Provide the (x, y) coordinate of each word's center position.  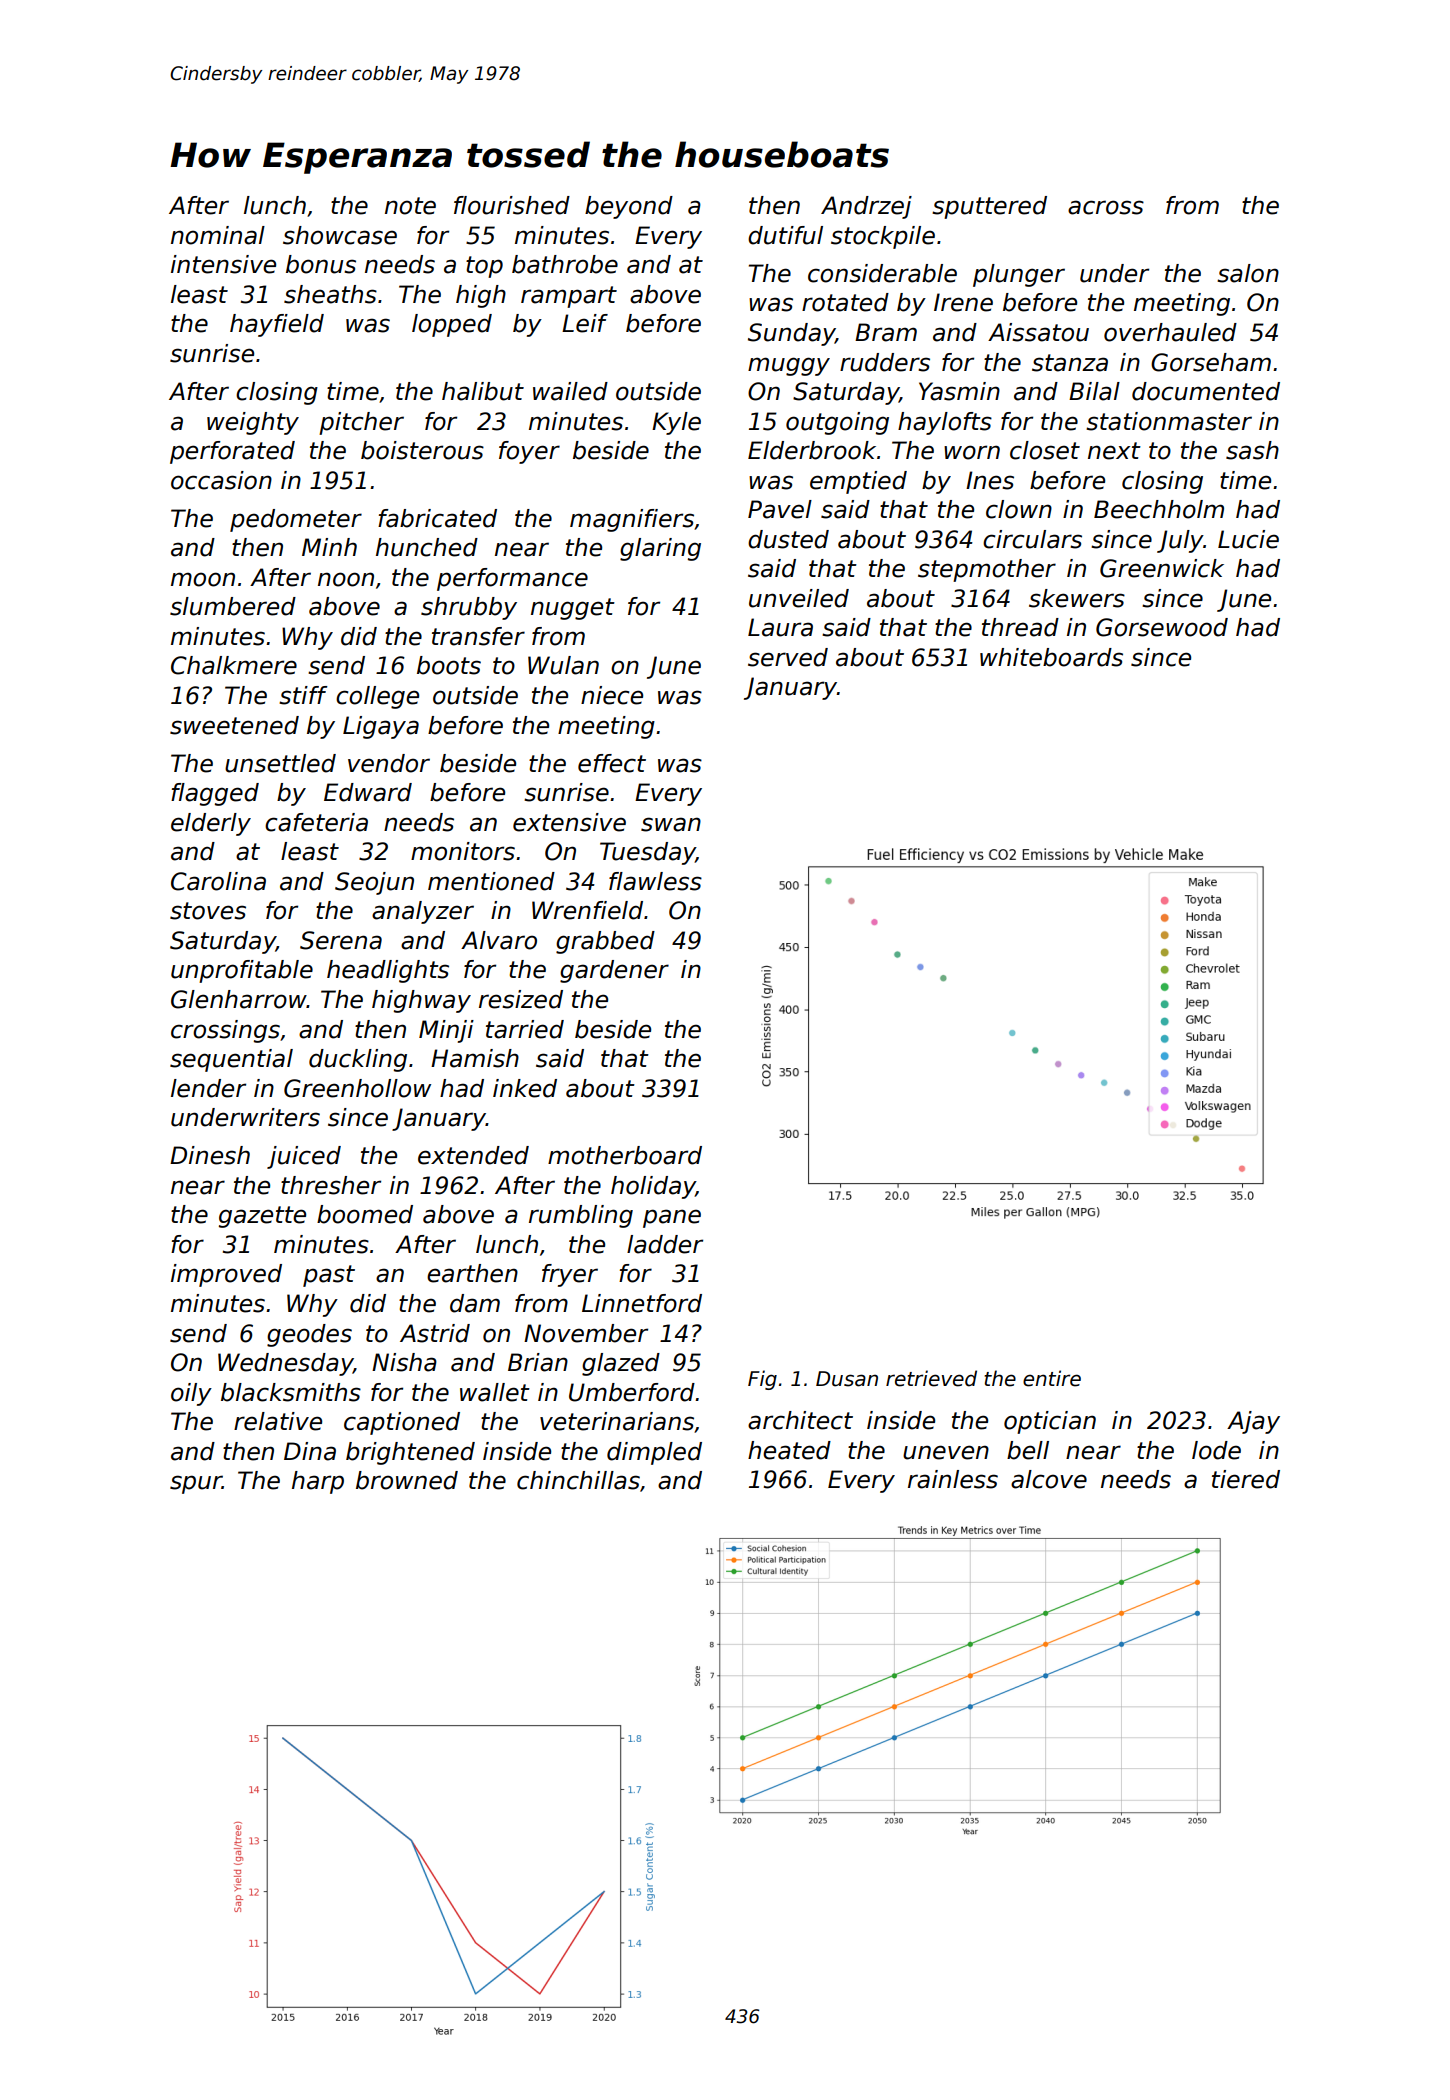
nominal (218, 235)
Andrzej (866, 207)
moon (203, 579)
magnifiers (632, 520)
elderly (211, 824)
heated (789, 1450)
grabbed (605, 942)
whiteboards (1051, 657)
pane (672, 1218)
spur (196, 1484)
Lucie (1248, 539)
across (1106, 207)
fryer (570, 1275)
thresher (331, 1185)
